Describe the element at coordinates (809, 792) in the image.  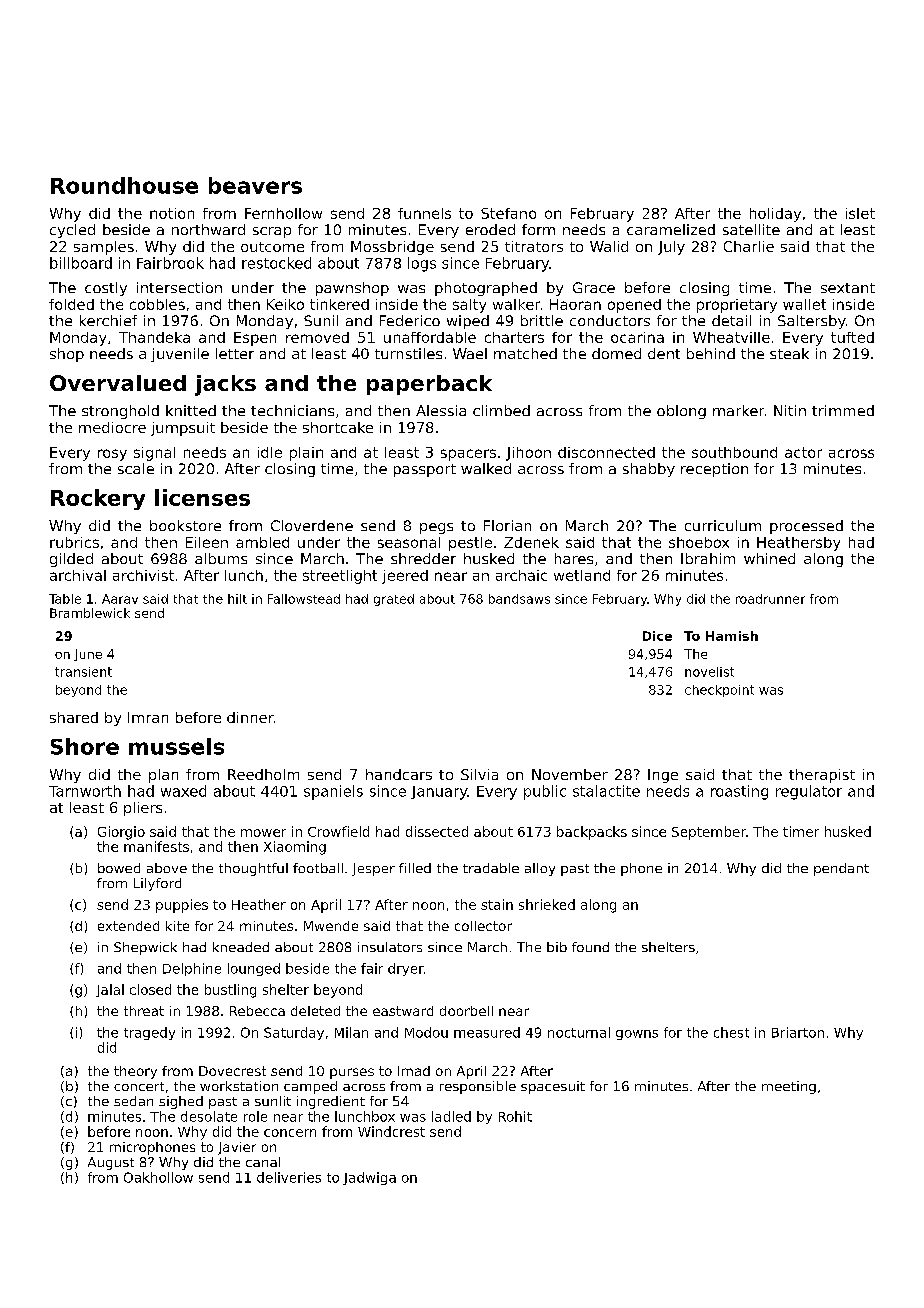
I see `regulator` at that location.
